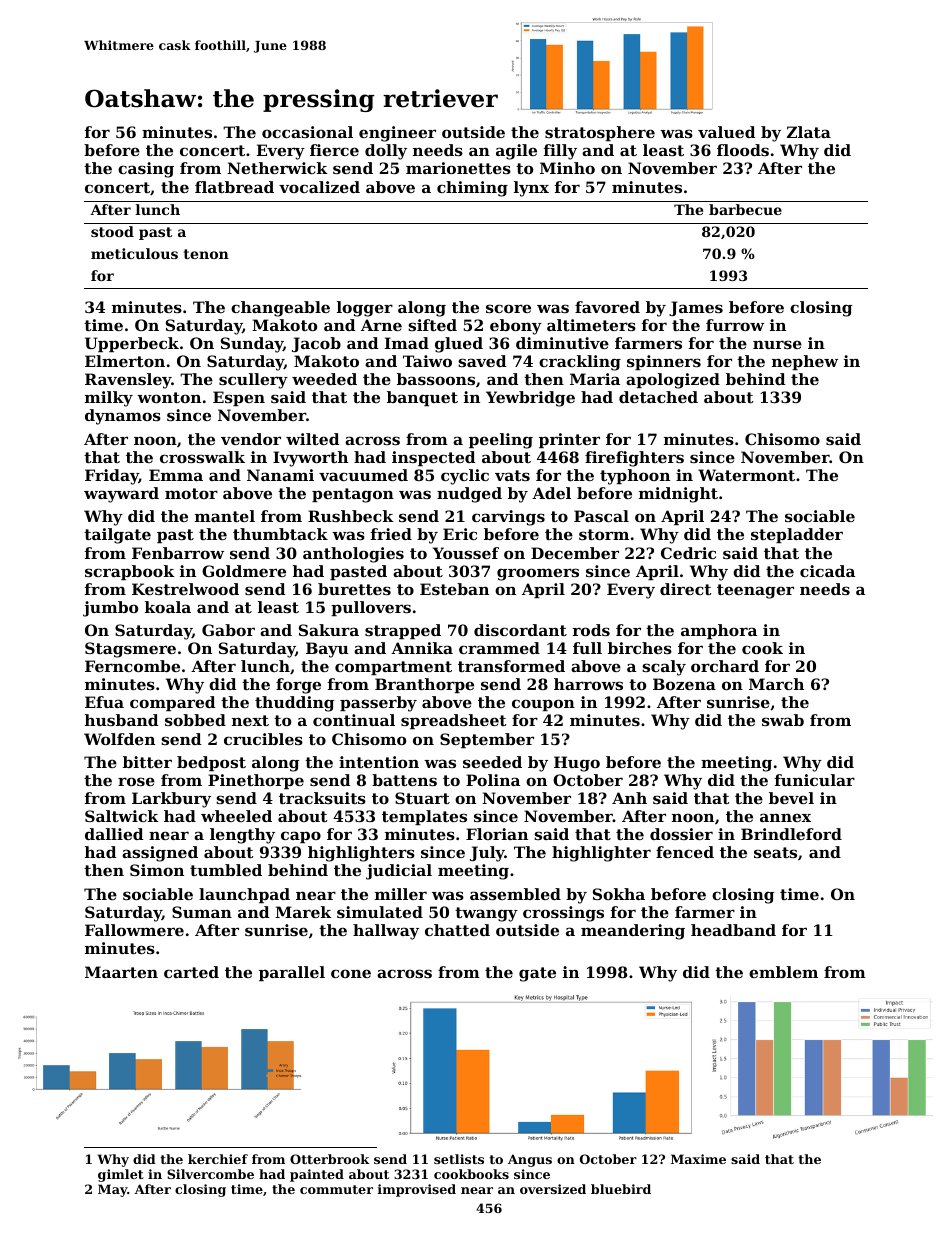 The image size is (952, 1233). I want to click on Zlata, so click(809, 132).
